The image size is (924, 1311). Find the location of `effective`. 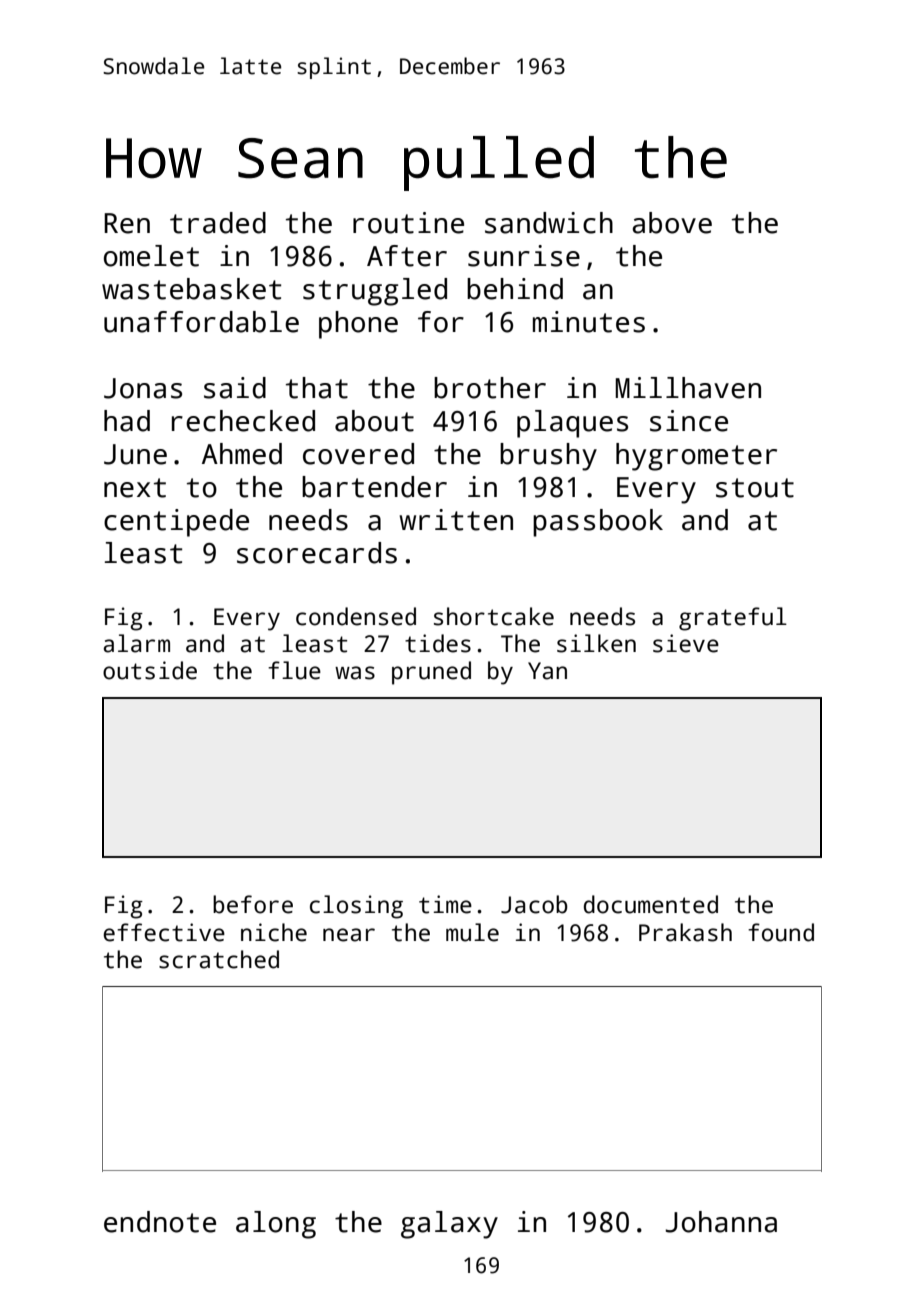

effective is located at coordinates (164, 932).
